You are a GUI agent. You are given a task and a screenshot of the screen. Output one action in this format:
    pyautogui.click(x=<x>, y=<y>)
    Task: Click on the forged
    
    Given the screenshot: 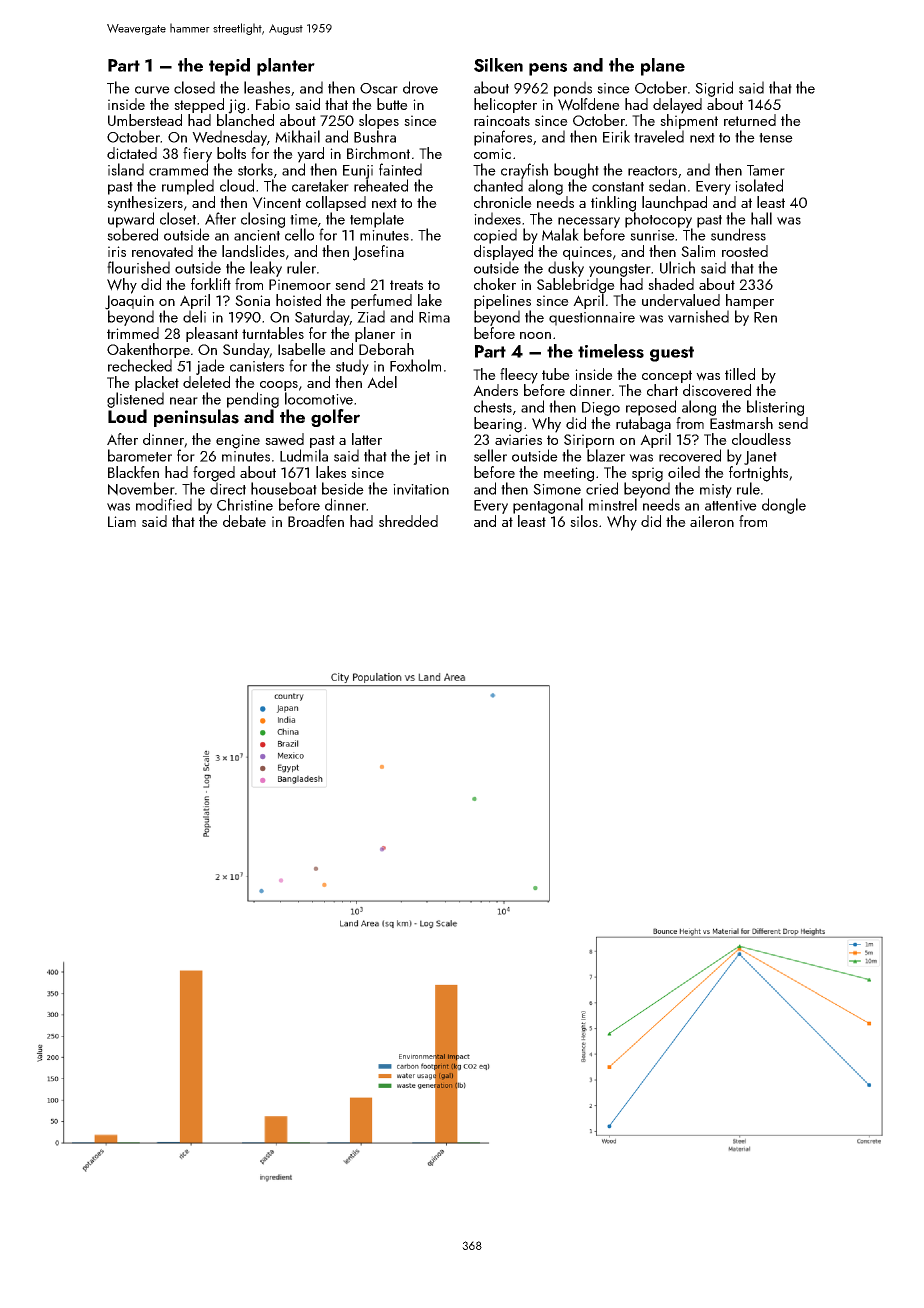 What is the action you would take?
    pyautogui.click(x=214, y=474)
